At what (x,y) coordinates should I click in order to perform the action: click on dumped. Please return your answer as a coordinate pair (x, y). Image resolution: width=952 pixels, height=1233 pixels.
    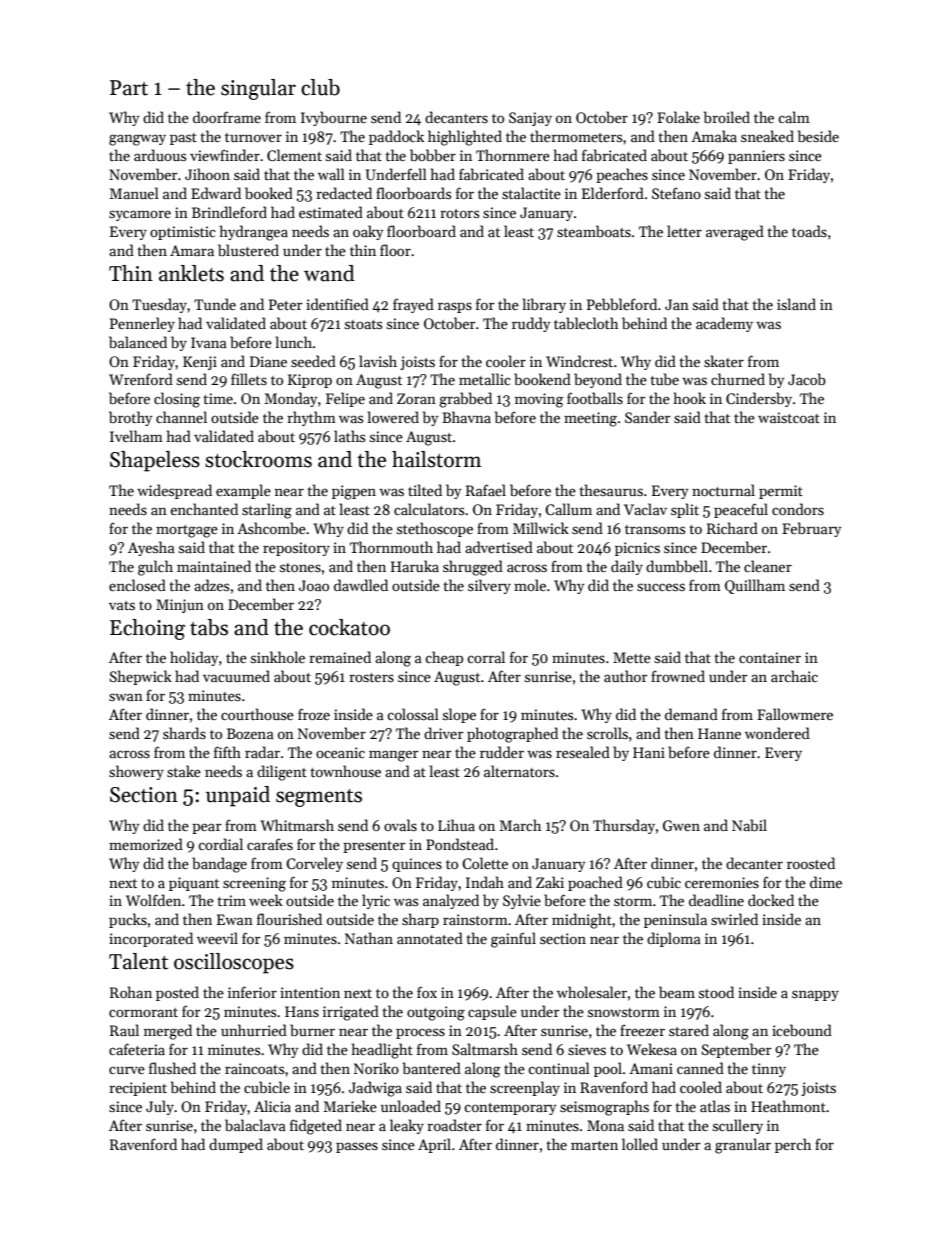
    Looking at the image, I should click on (236, 1145).
